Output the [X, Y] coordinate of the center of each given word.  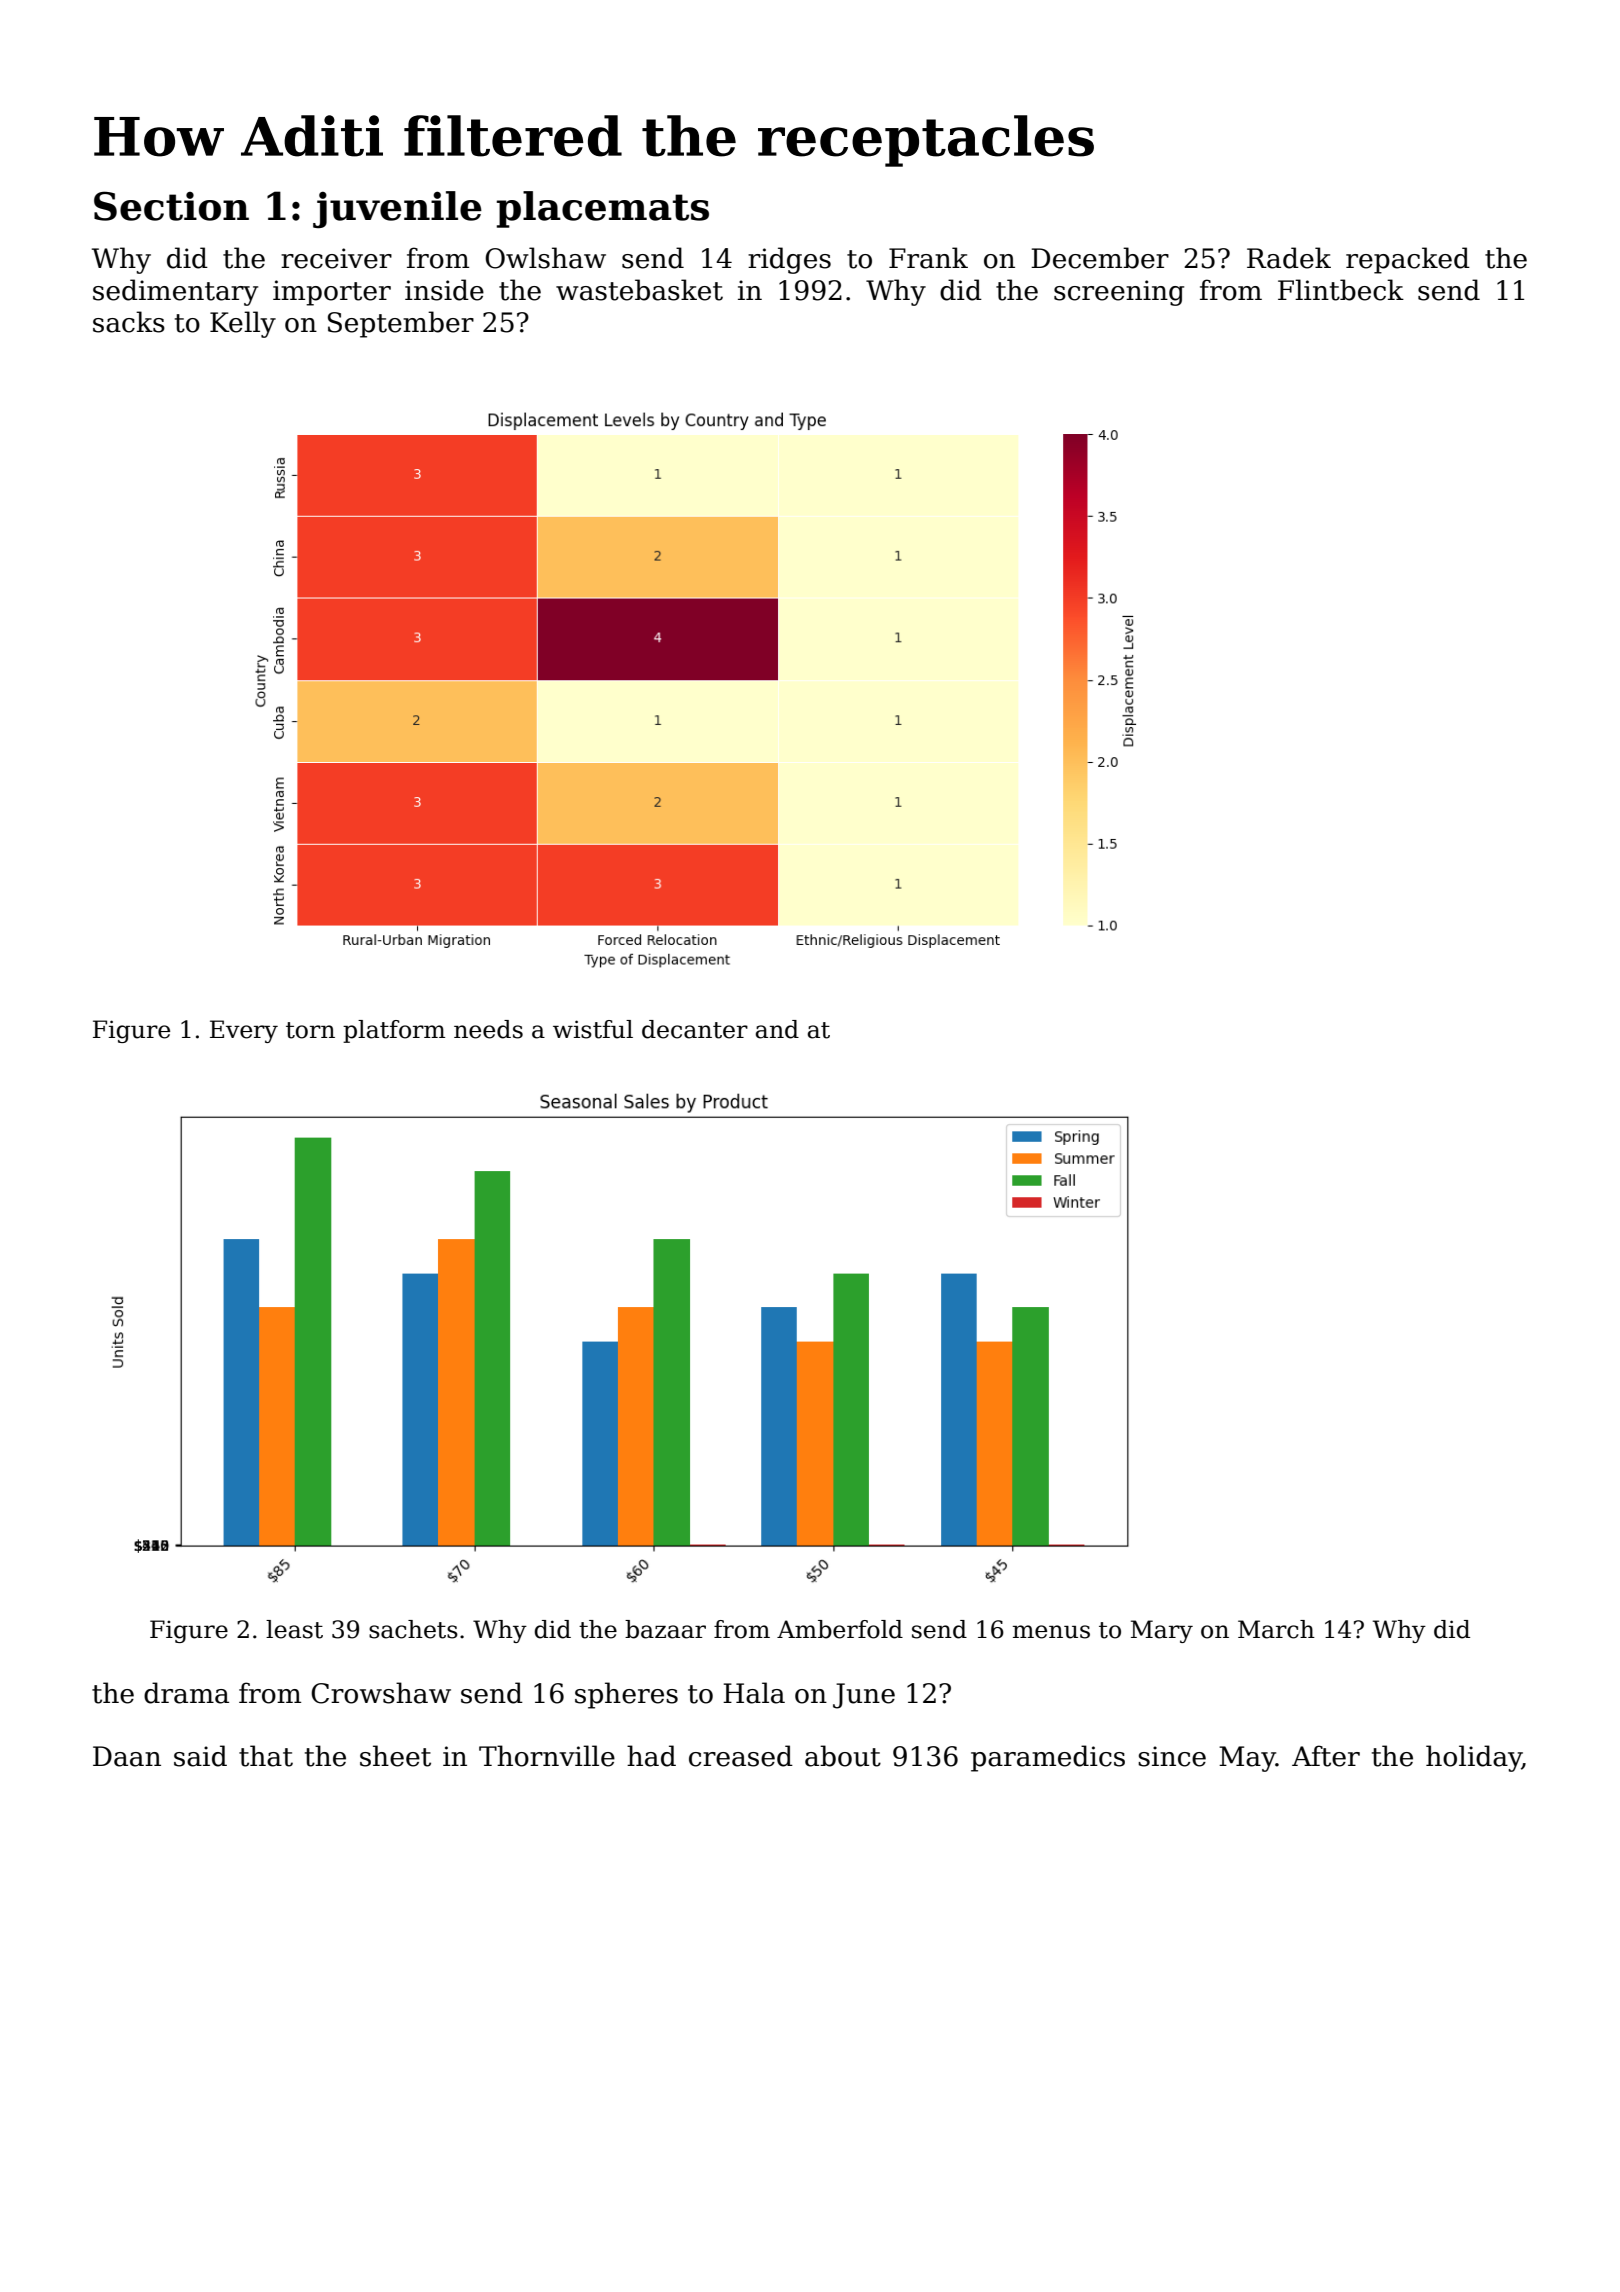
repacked [1408, 260]
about [843, 1756]
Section [171, 206]
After [1326, 1756]
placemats [603, 209]
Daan [127, 1756]
